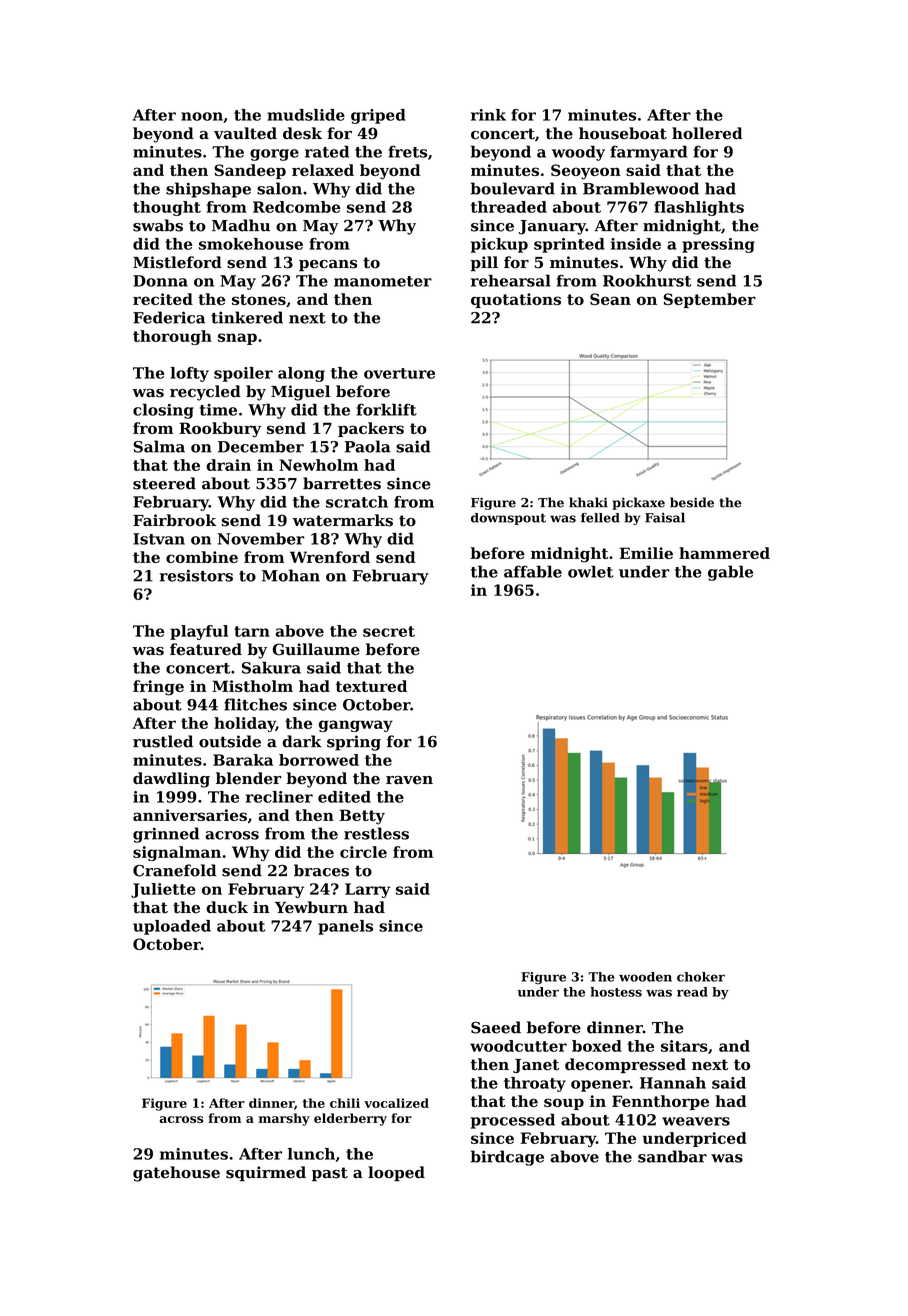 Image resolution: width=908 pixels, height=1316 pixels. I want to click on Sandeep, so click(250, 171).
